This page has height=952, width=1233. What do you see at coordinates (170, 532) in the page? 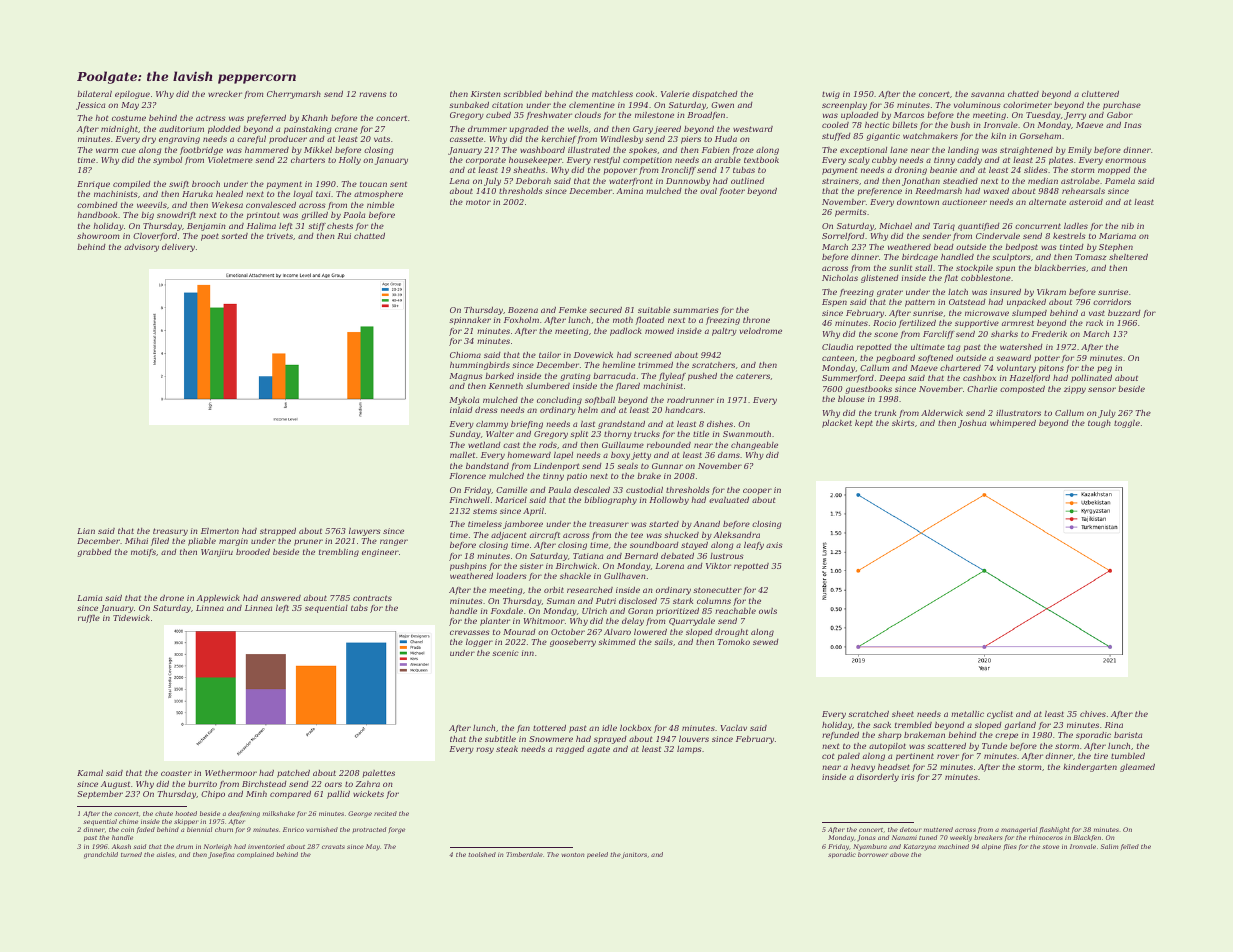
I see `treasury` at bounding box center [170, 532].
